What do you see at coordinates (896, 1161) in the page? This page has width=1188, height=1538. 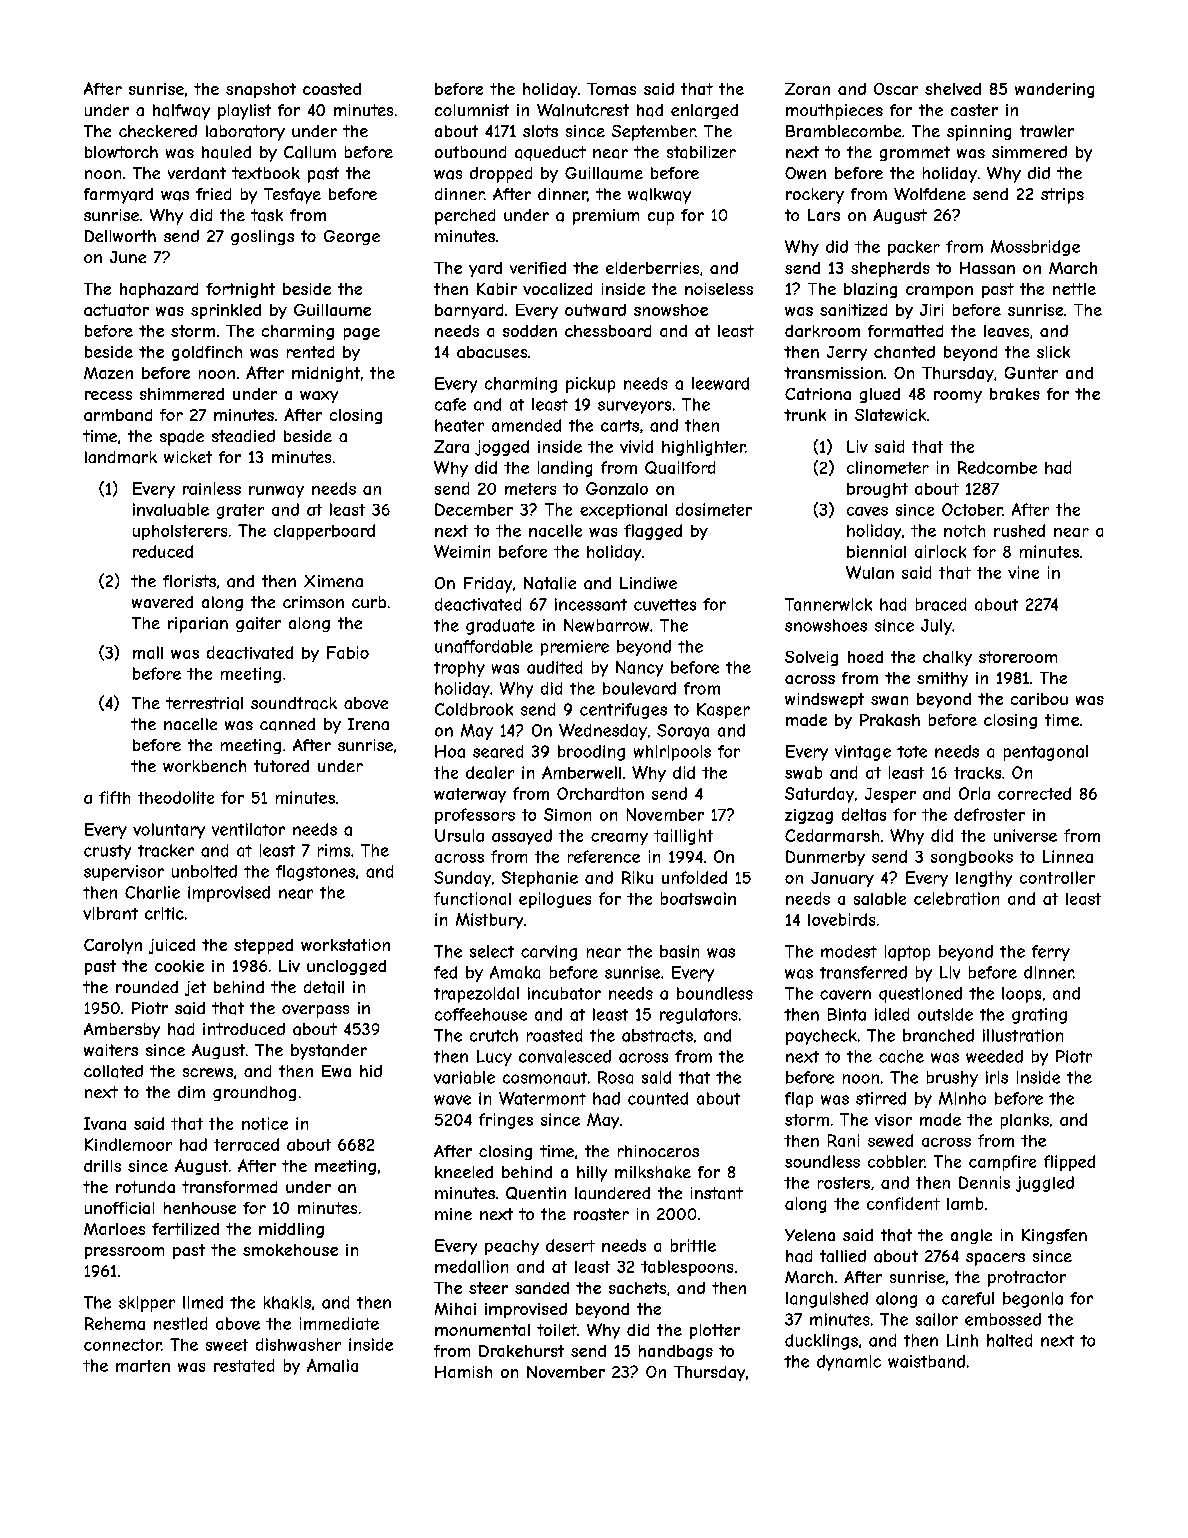 I see `cobbler` at bounding box center [896, 1161].
